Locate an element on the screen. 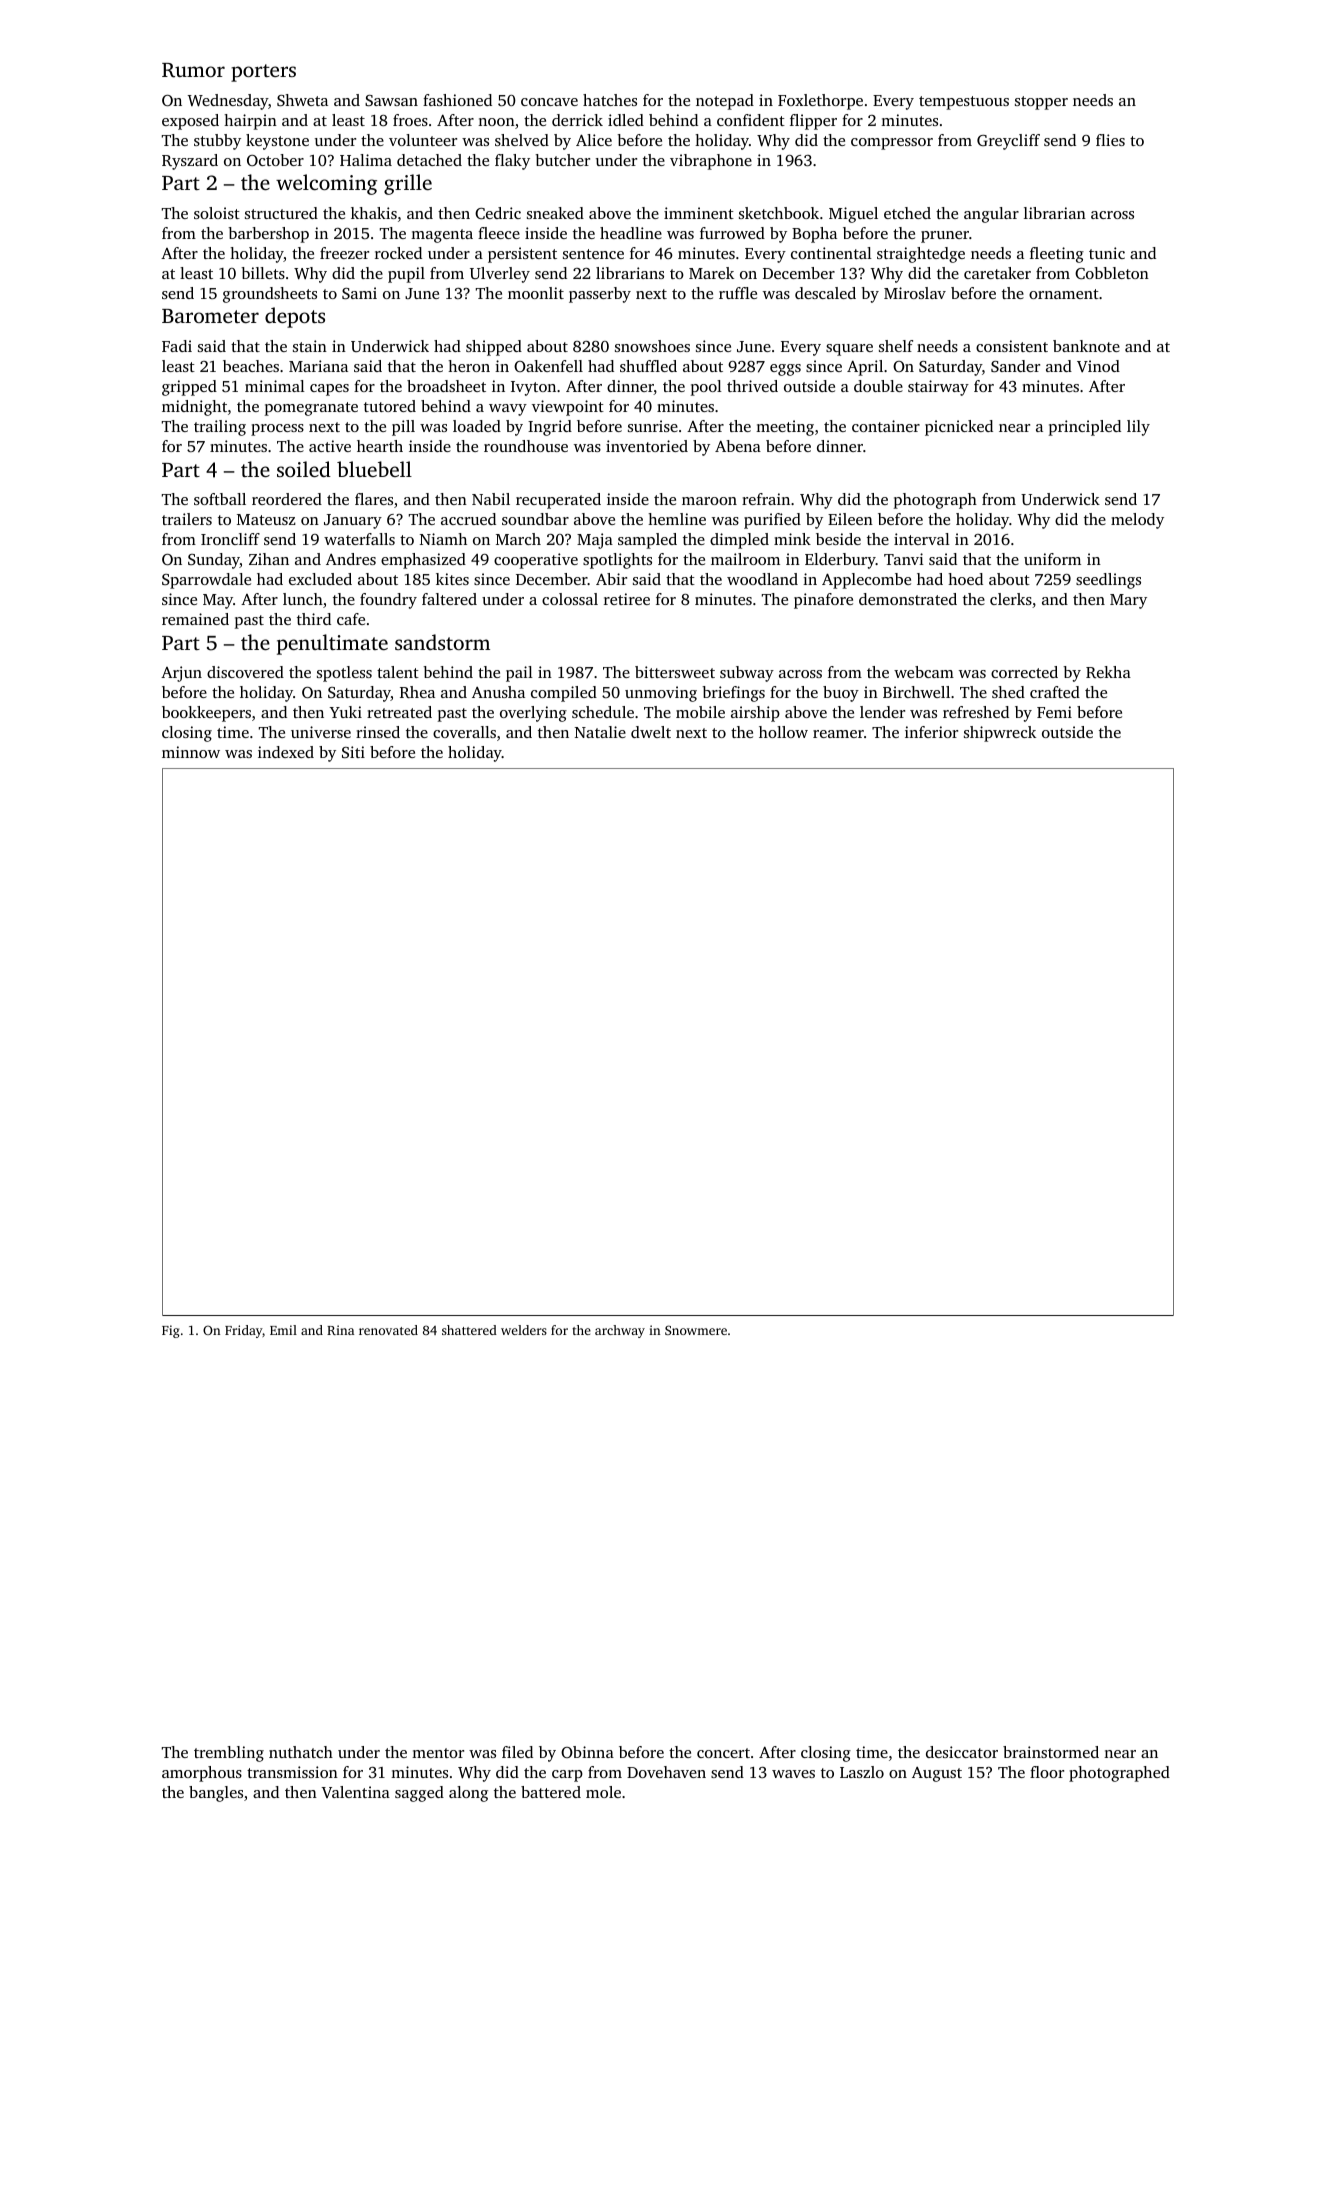  roundhouse is located at coordinates (526, 446).
